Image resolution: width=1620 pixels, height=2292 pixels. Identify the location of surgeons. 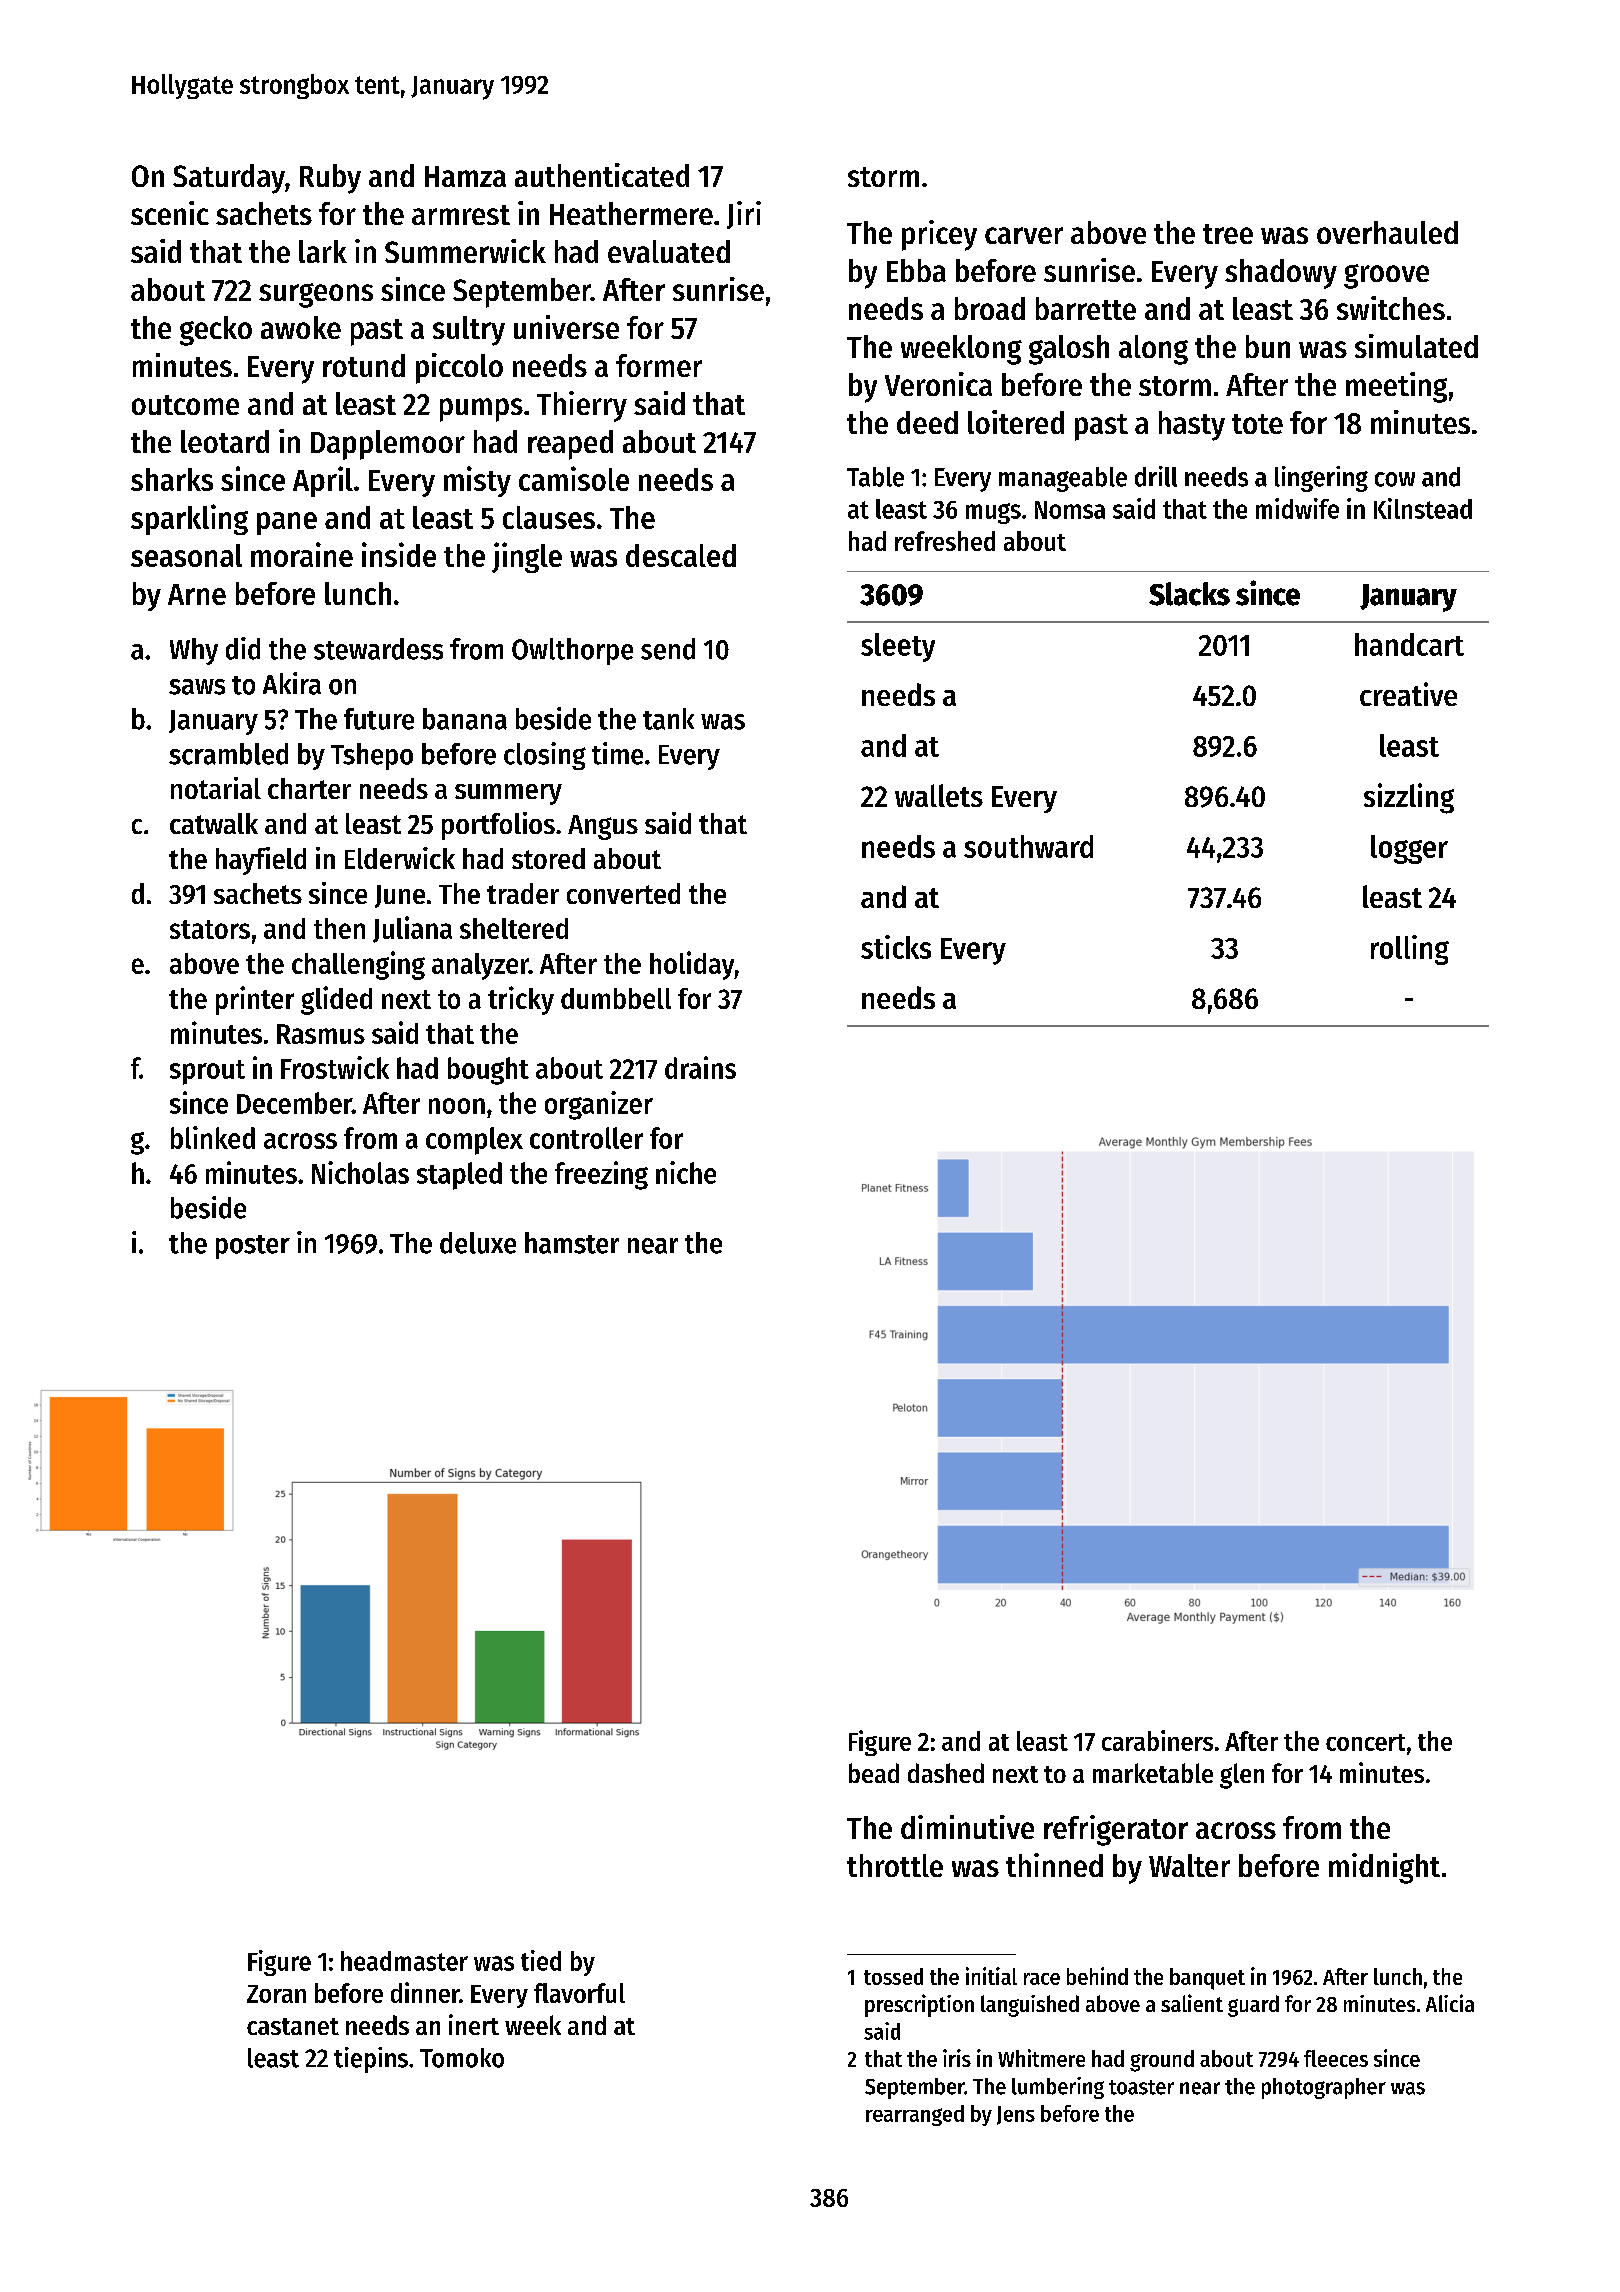
(316, 295).
